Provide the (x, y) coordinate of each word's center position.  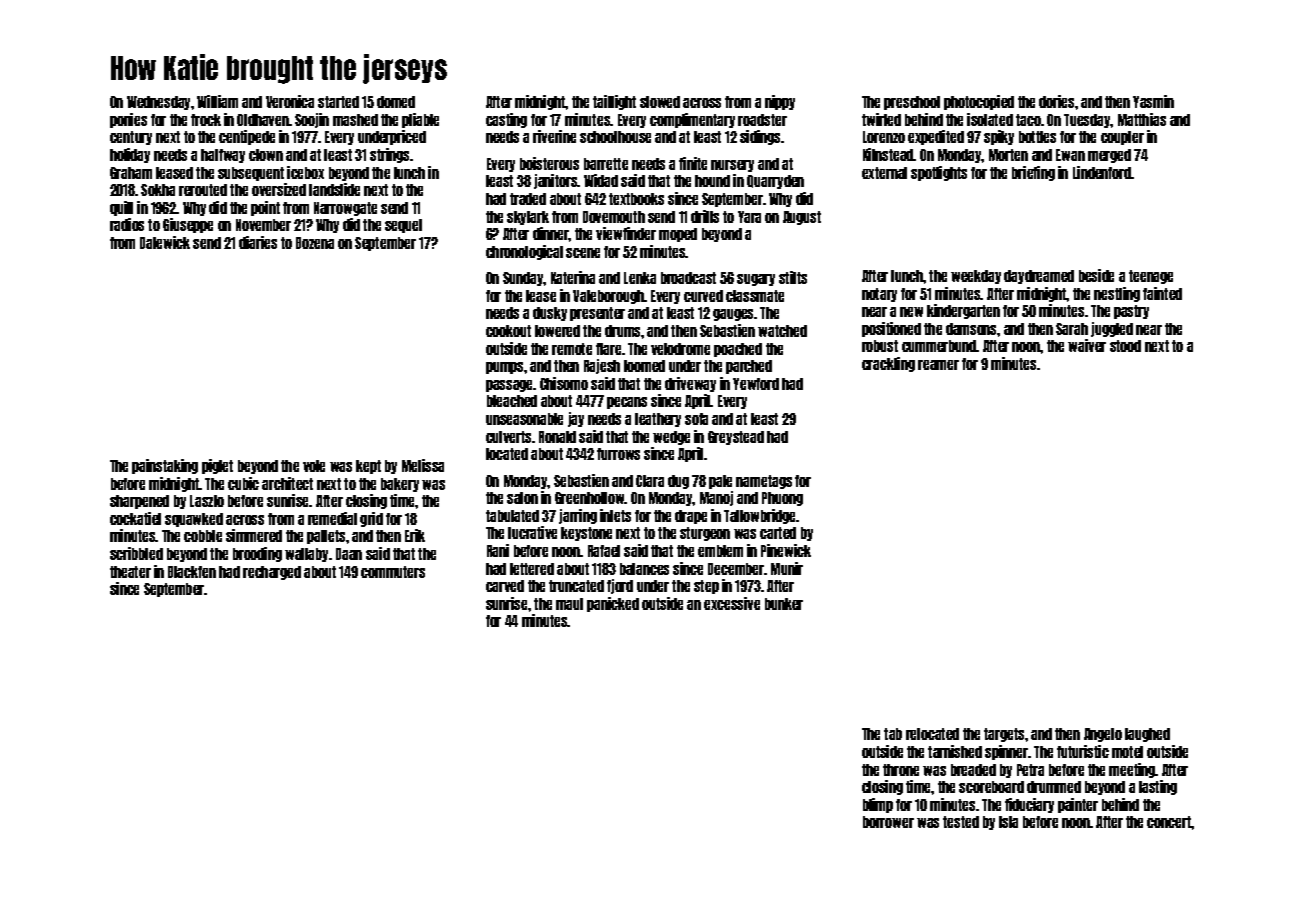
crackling (888, 364)
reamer (938, 365)
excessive (732, 603)
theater (130, 572)
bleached (512, 401)
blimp (878, 805)
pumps (504, 368)
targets (1004, 735)
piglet (217, 466)
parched (749, 367)
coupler (1122, 138)
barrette (606, 164)
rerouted (203, 190)
